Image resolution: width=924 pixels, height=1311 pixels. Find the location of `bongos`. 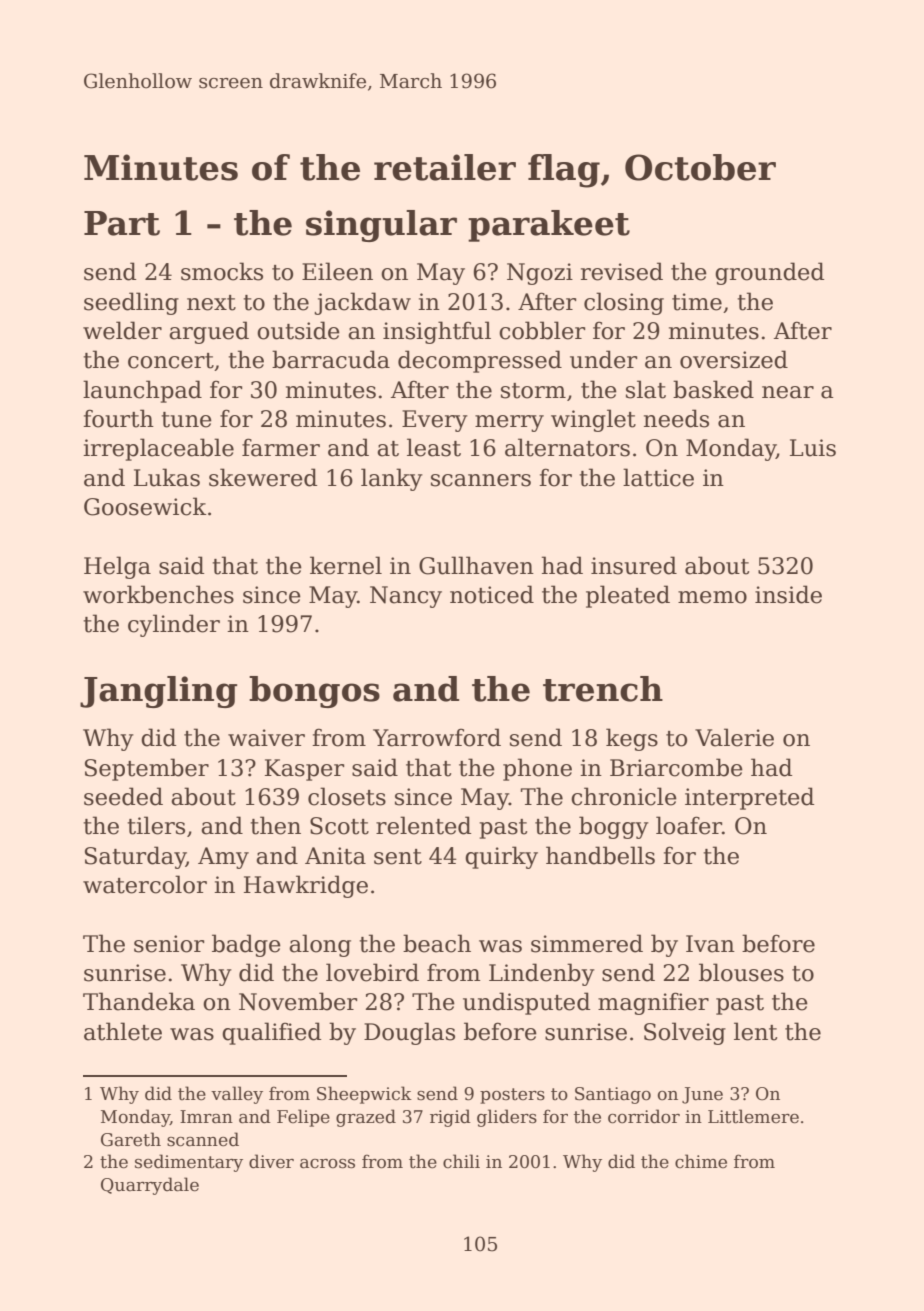

bongos is located at coordinates (314, 692).
